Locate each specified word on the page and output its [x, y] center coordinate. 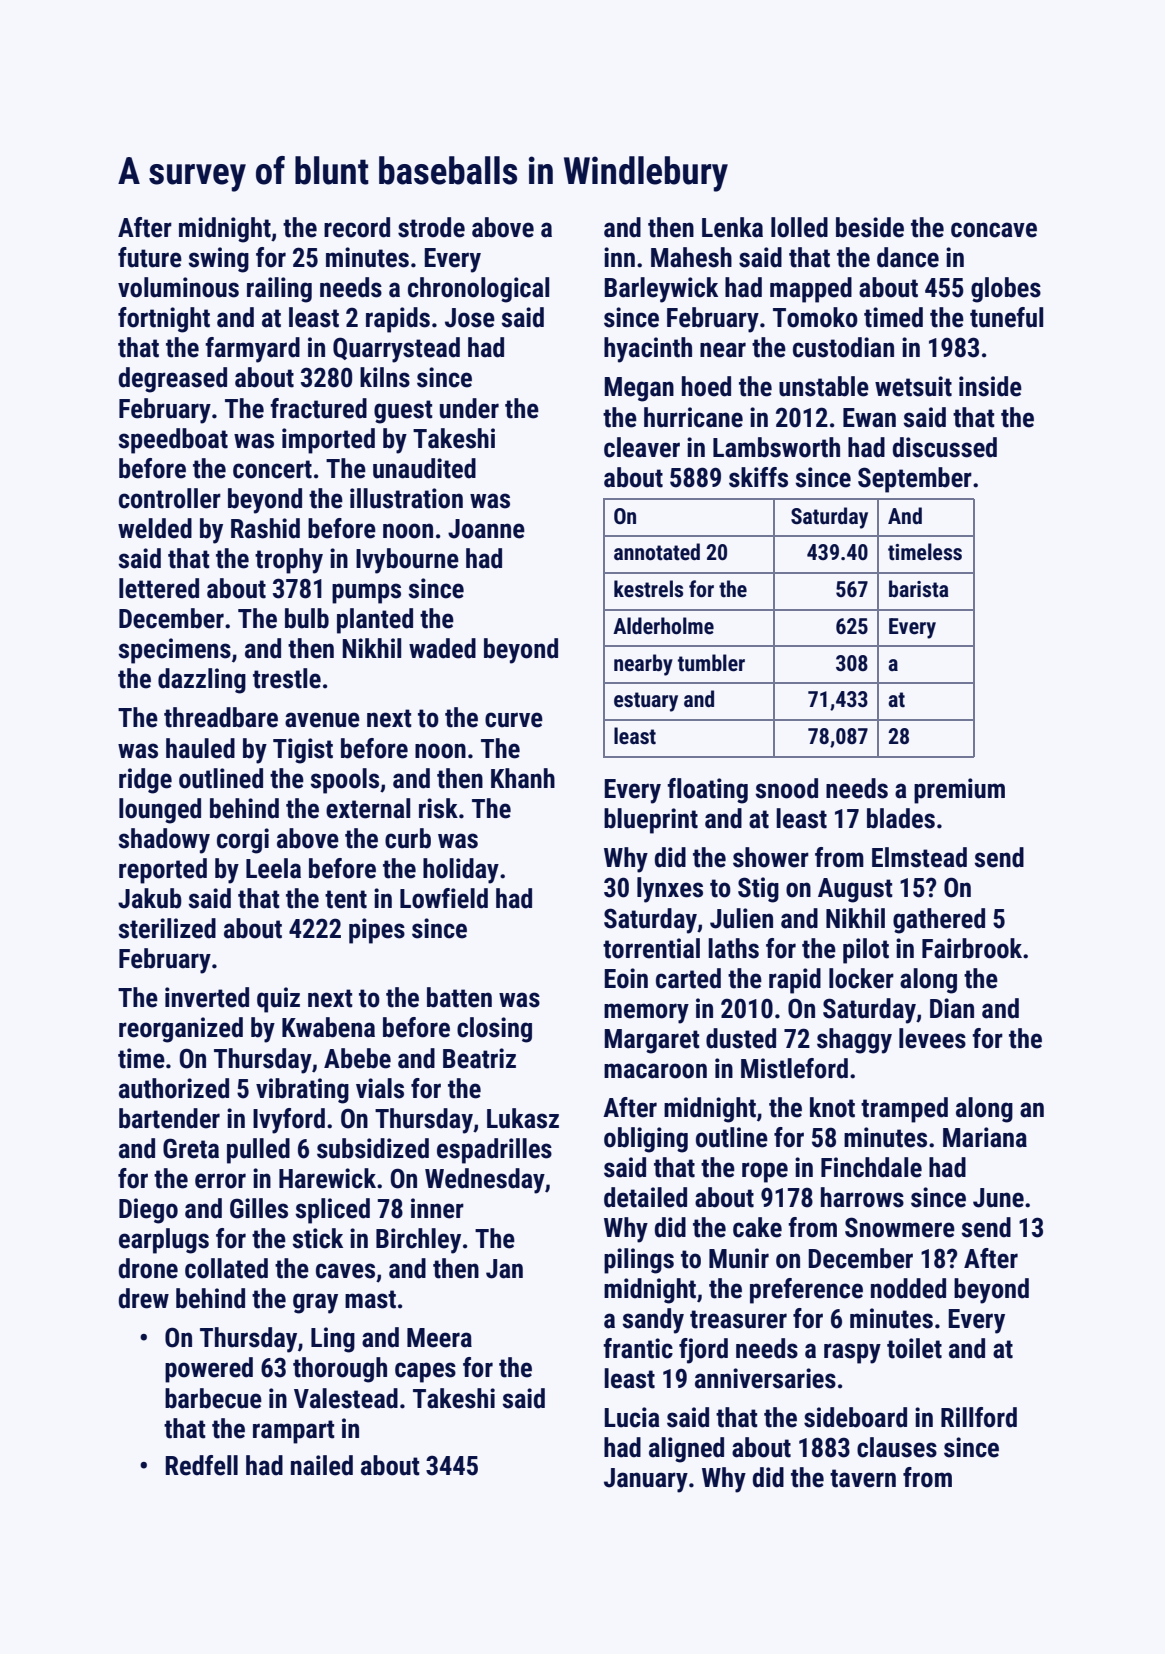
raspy [852, 1353]
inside [990, 386]
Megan [639, 389]
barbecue [213, 1398]
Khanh [523, 778]
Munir [739, 1258]
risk [438, 808]
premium [959, 791]
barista [919, 589]
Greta [191, 1148]
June [998, 1198]
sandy [653, 1321]
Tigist [303, 751]
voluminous [178, 287]
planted [375, 621]
